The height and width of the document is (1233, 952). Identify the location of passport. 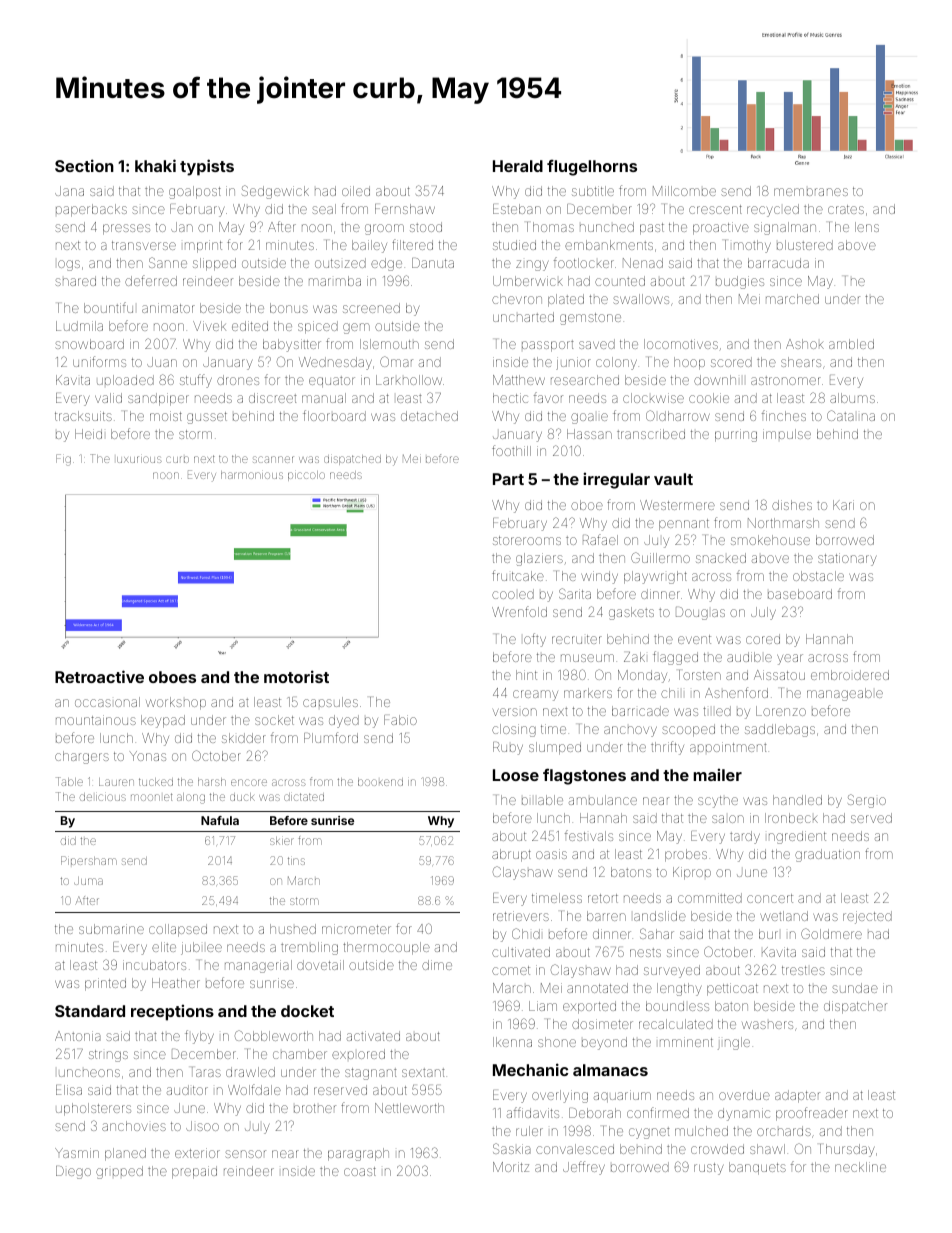
(548, 346).
